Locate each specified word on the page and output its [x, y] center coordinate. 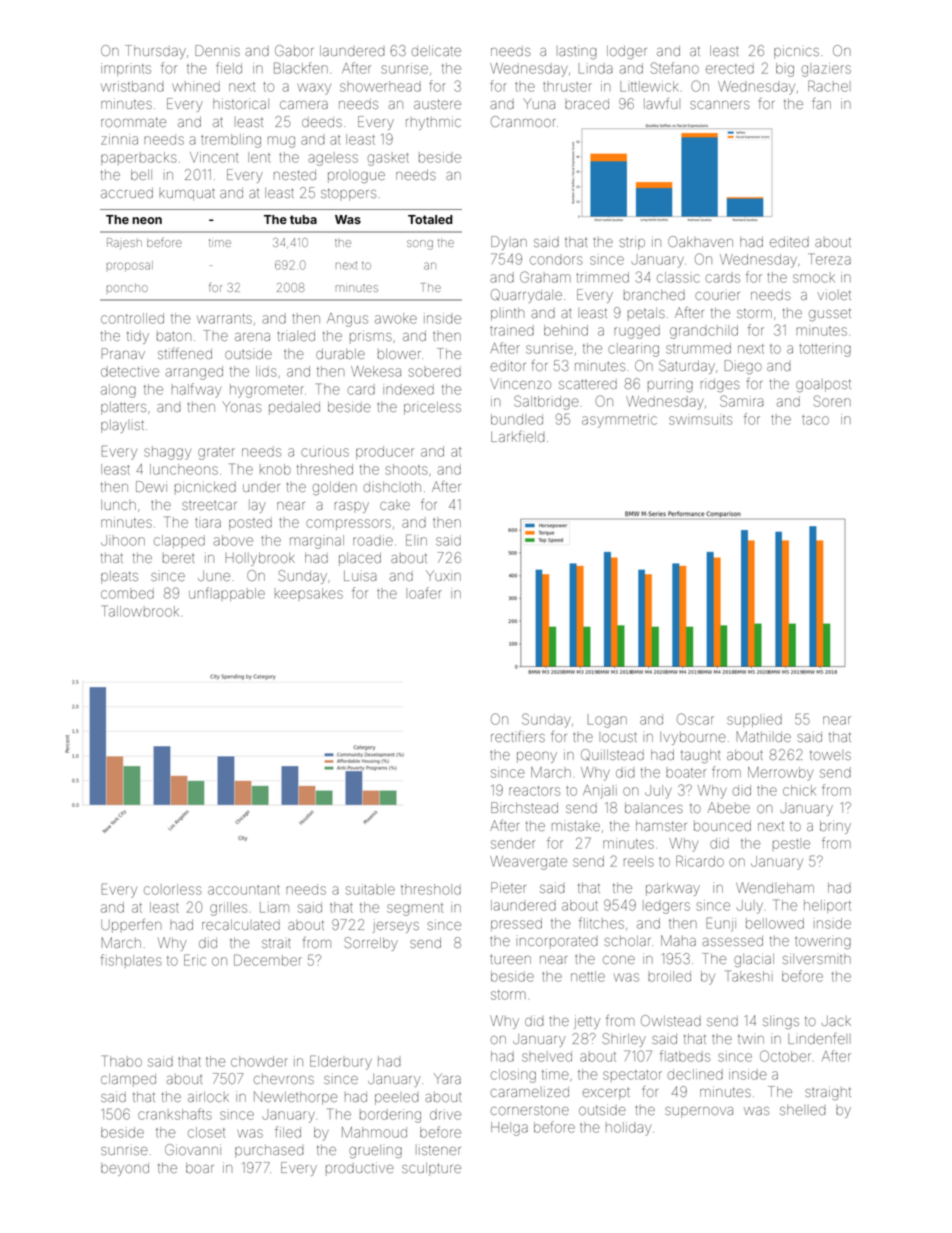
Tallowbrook [140, 611]
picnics [796, 52]
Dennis [217, 50]
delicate [436, 50]
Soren [832, 401]
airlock [208, 1096]
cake [395, 505]
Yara [447, 1078]
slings [781, 1022]
